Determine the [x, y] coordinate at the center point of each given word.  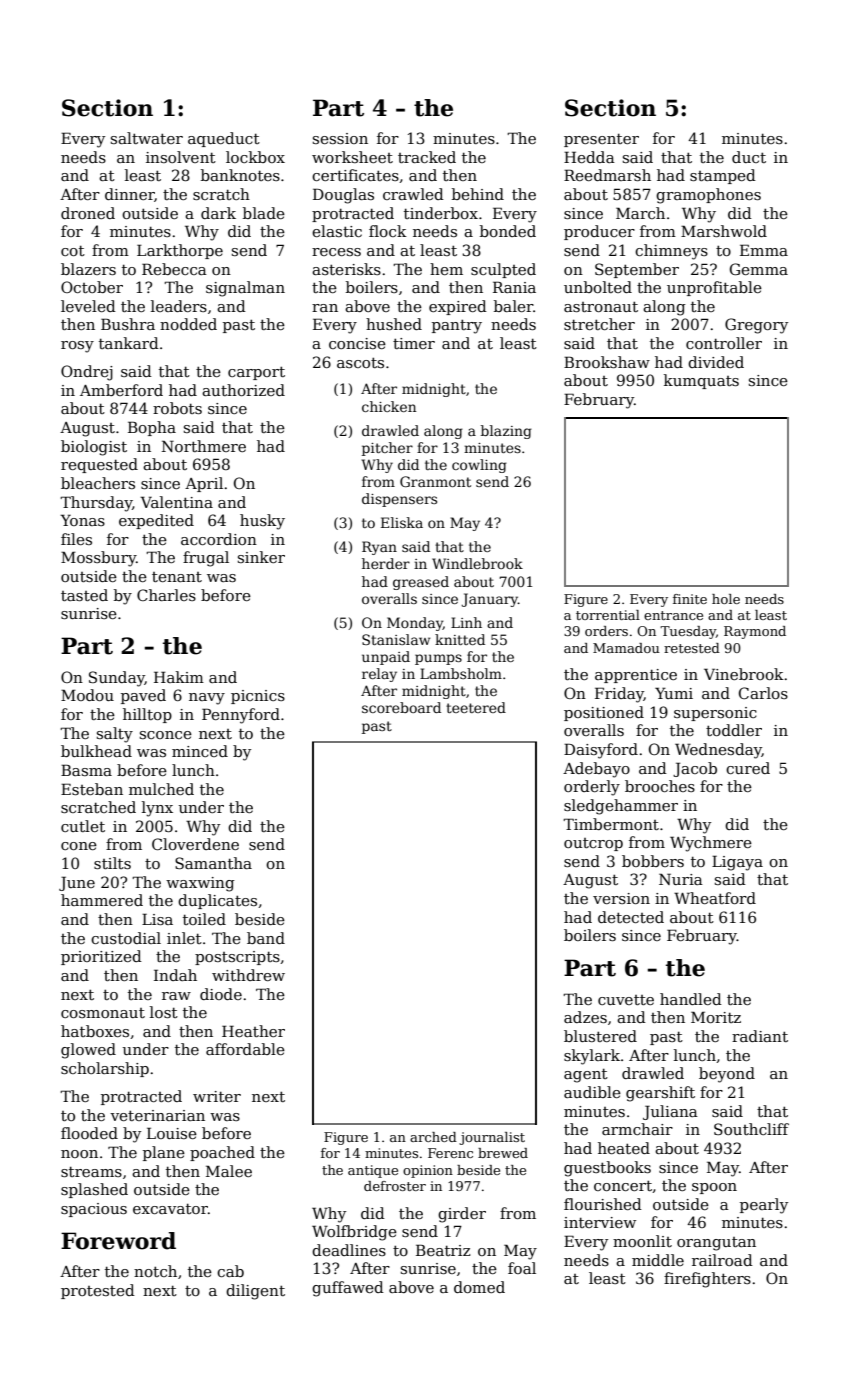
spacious [94, 1210]
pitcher [387, 449]
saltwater [147, 138]
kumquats [701, 381]
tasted [84, 595]
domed [479, 1287]
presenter [601, 140]
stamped [723, 176]
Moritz [716, 1017]
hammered [102, 900]
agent [586, 1075]
